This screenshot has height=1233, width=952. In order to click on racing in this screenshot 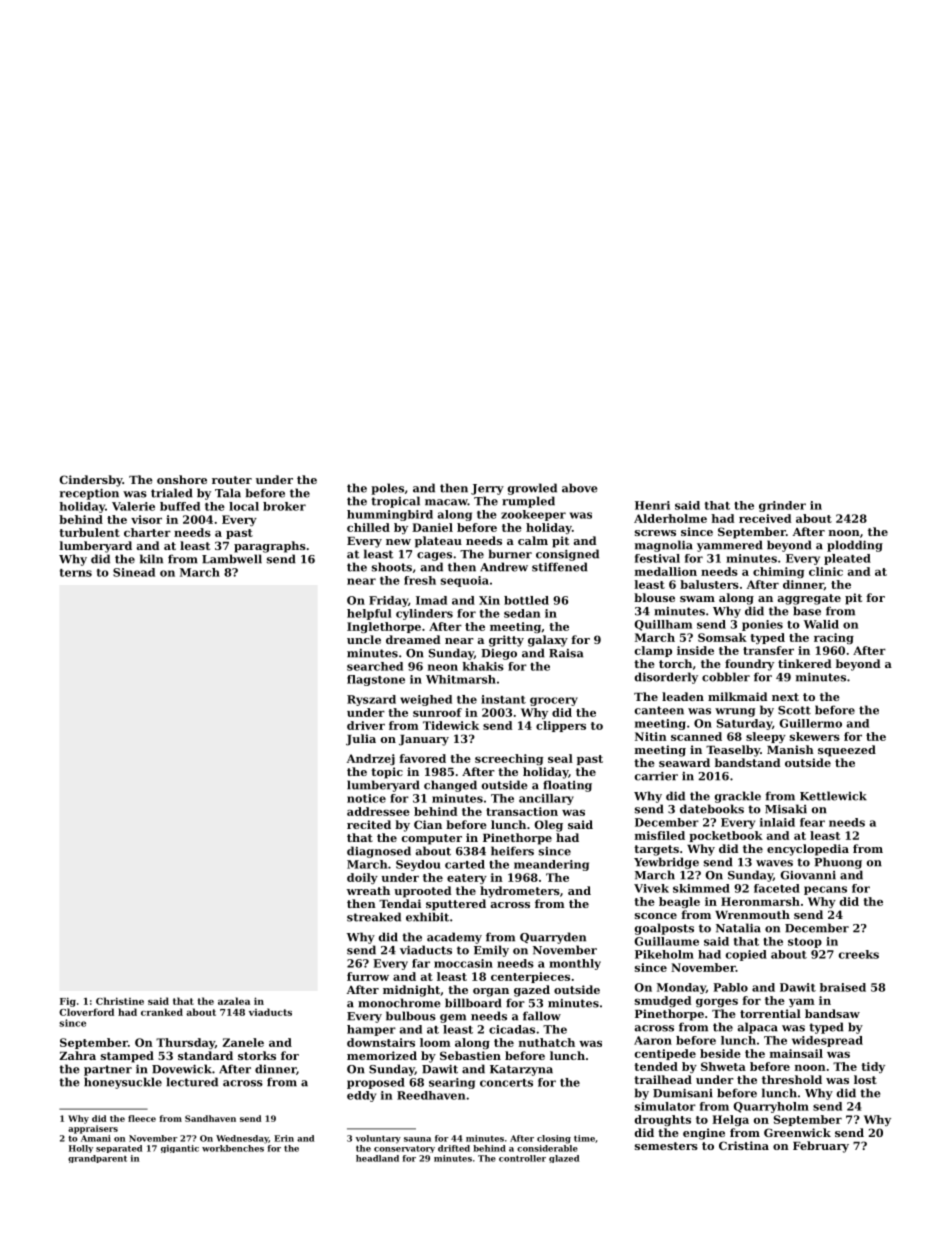, I will do `click(834, 638)`.
